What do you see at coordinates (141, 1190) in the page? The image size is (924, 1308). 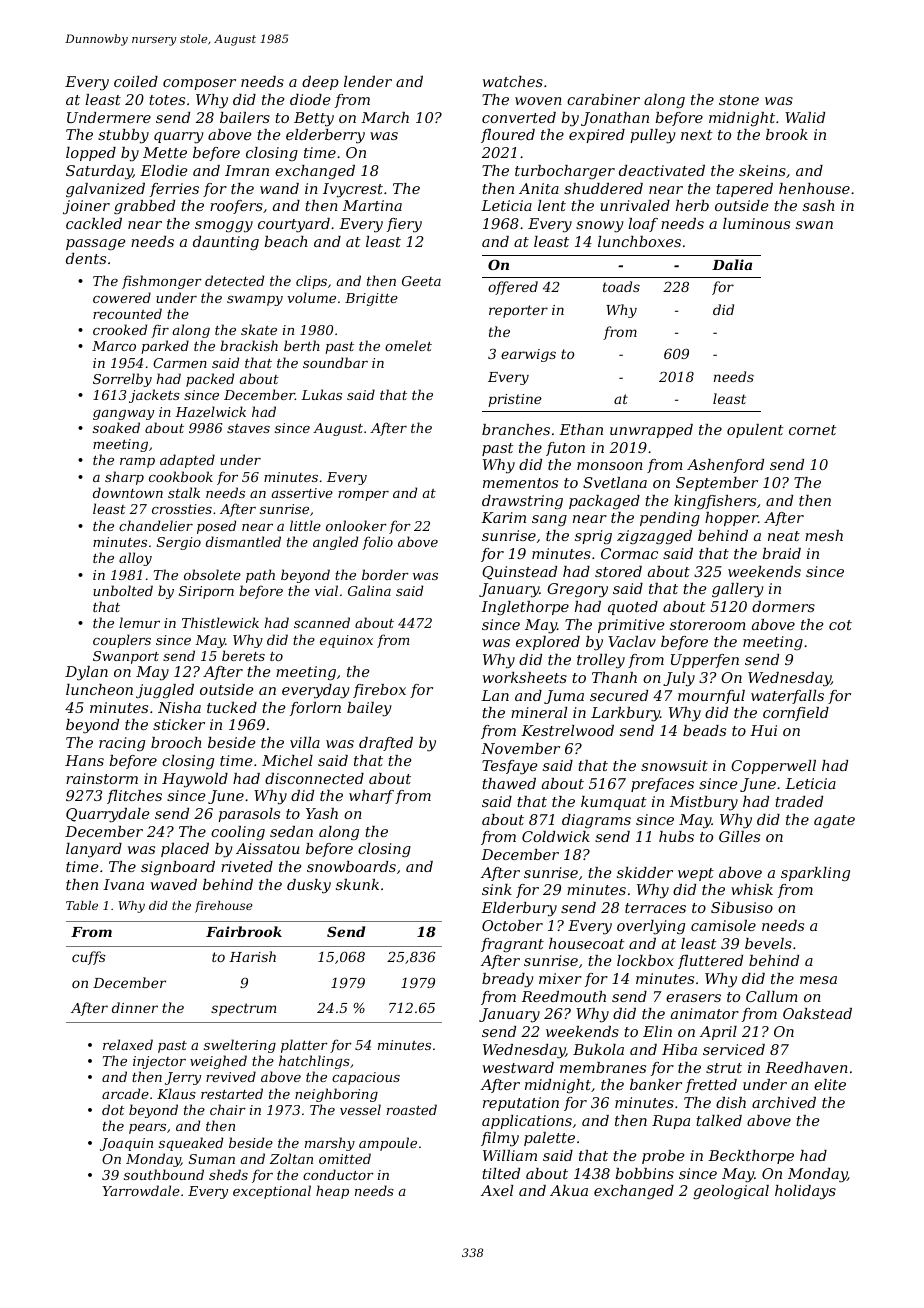 I see `Yarrowdale` at bounding box center [141, 1190].
